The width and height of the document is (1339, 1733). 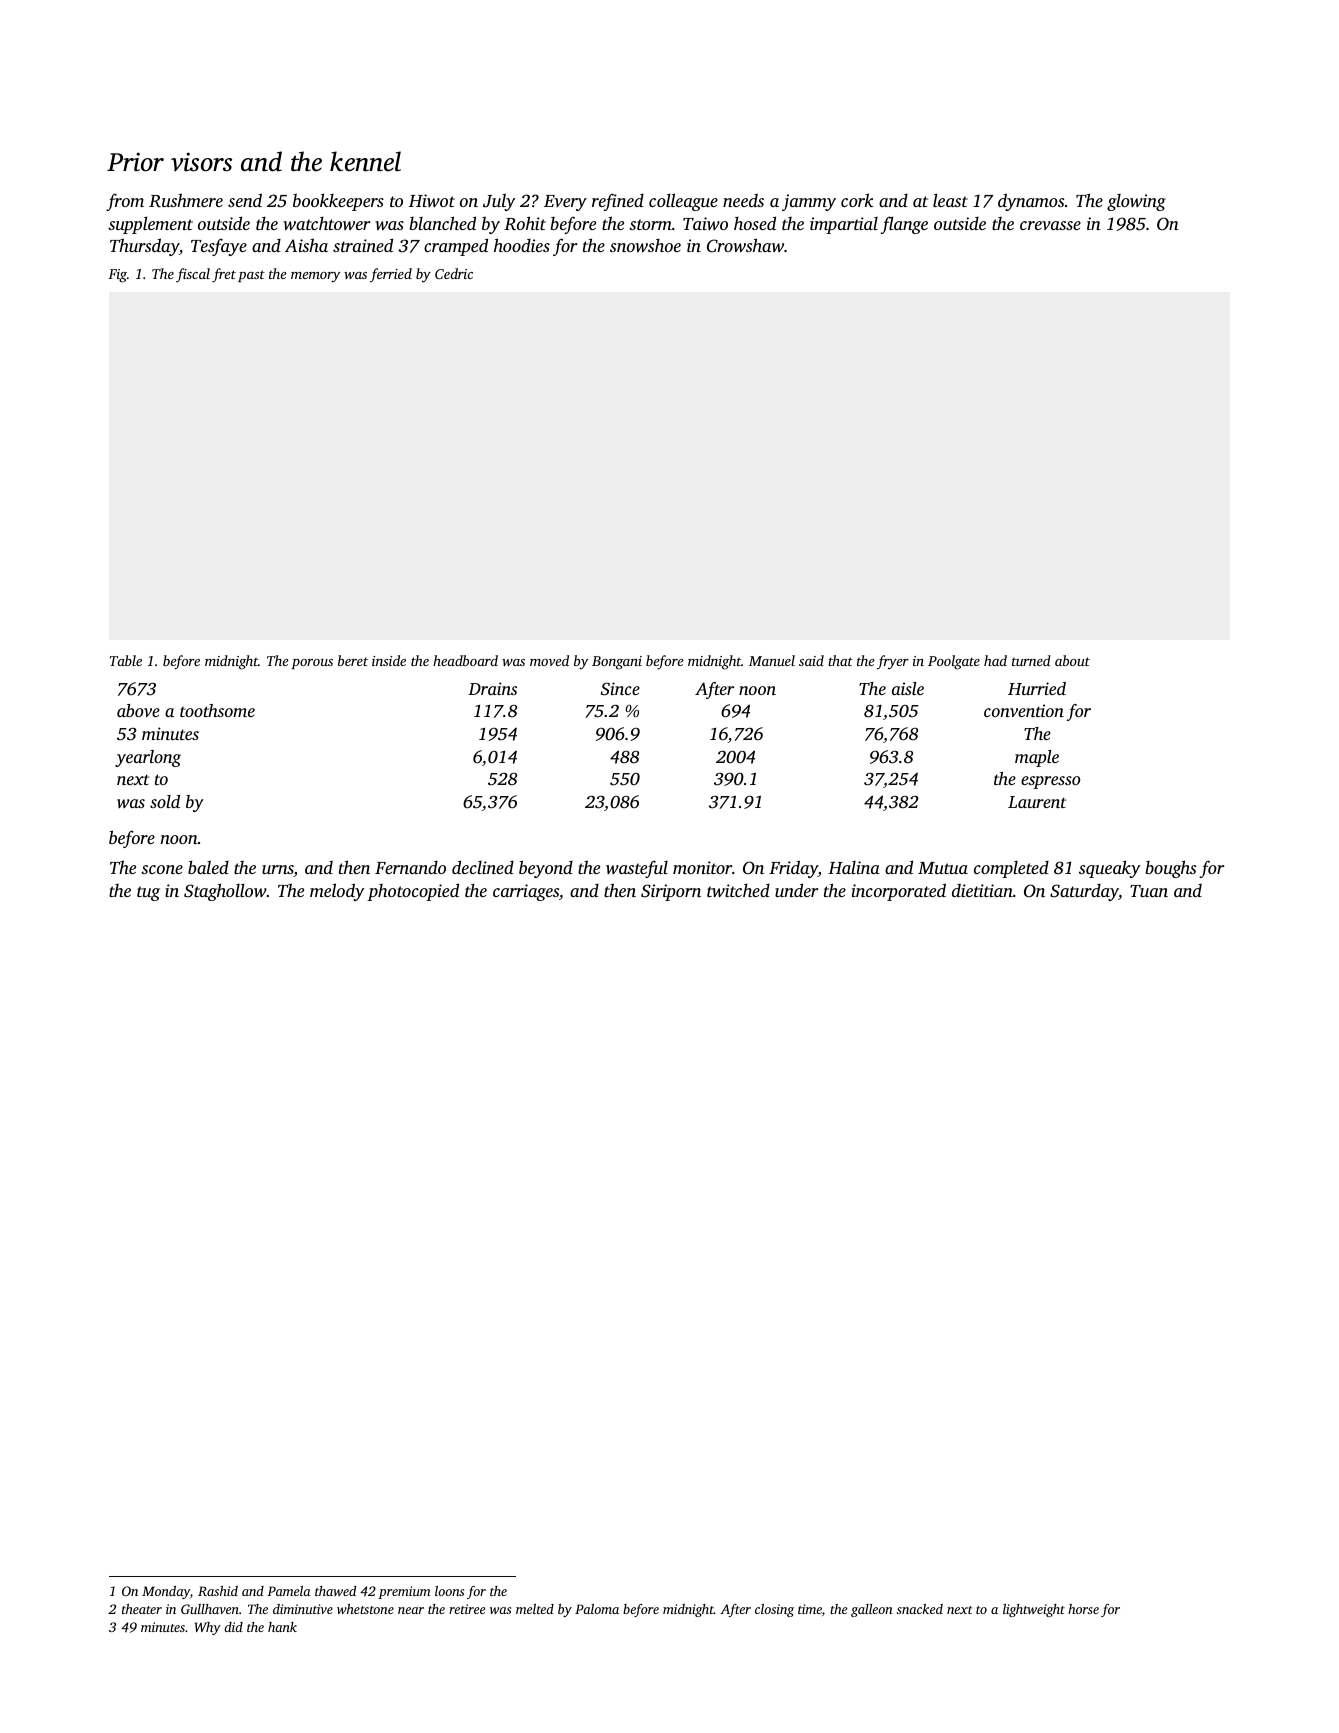 I want to click on Tesfaye, so click(x=219, y=247).
